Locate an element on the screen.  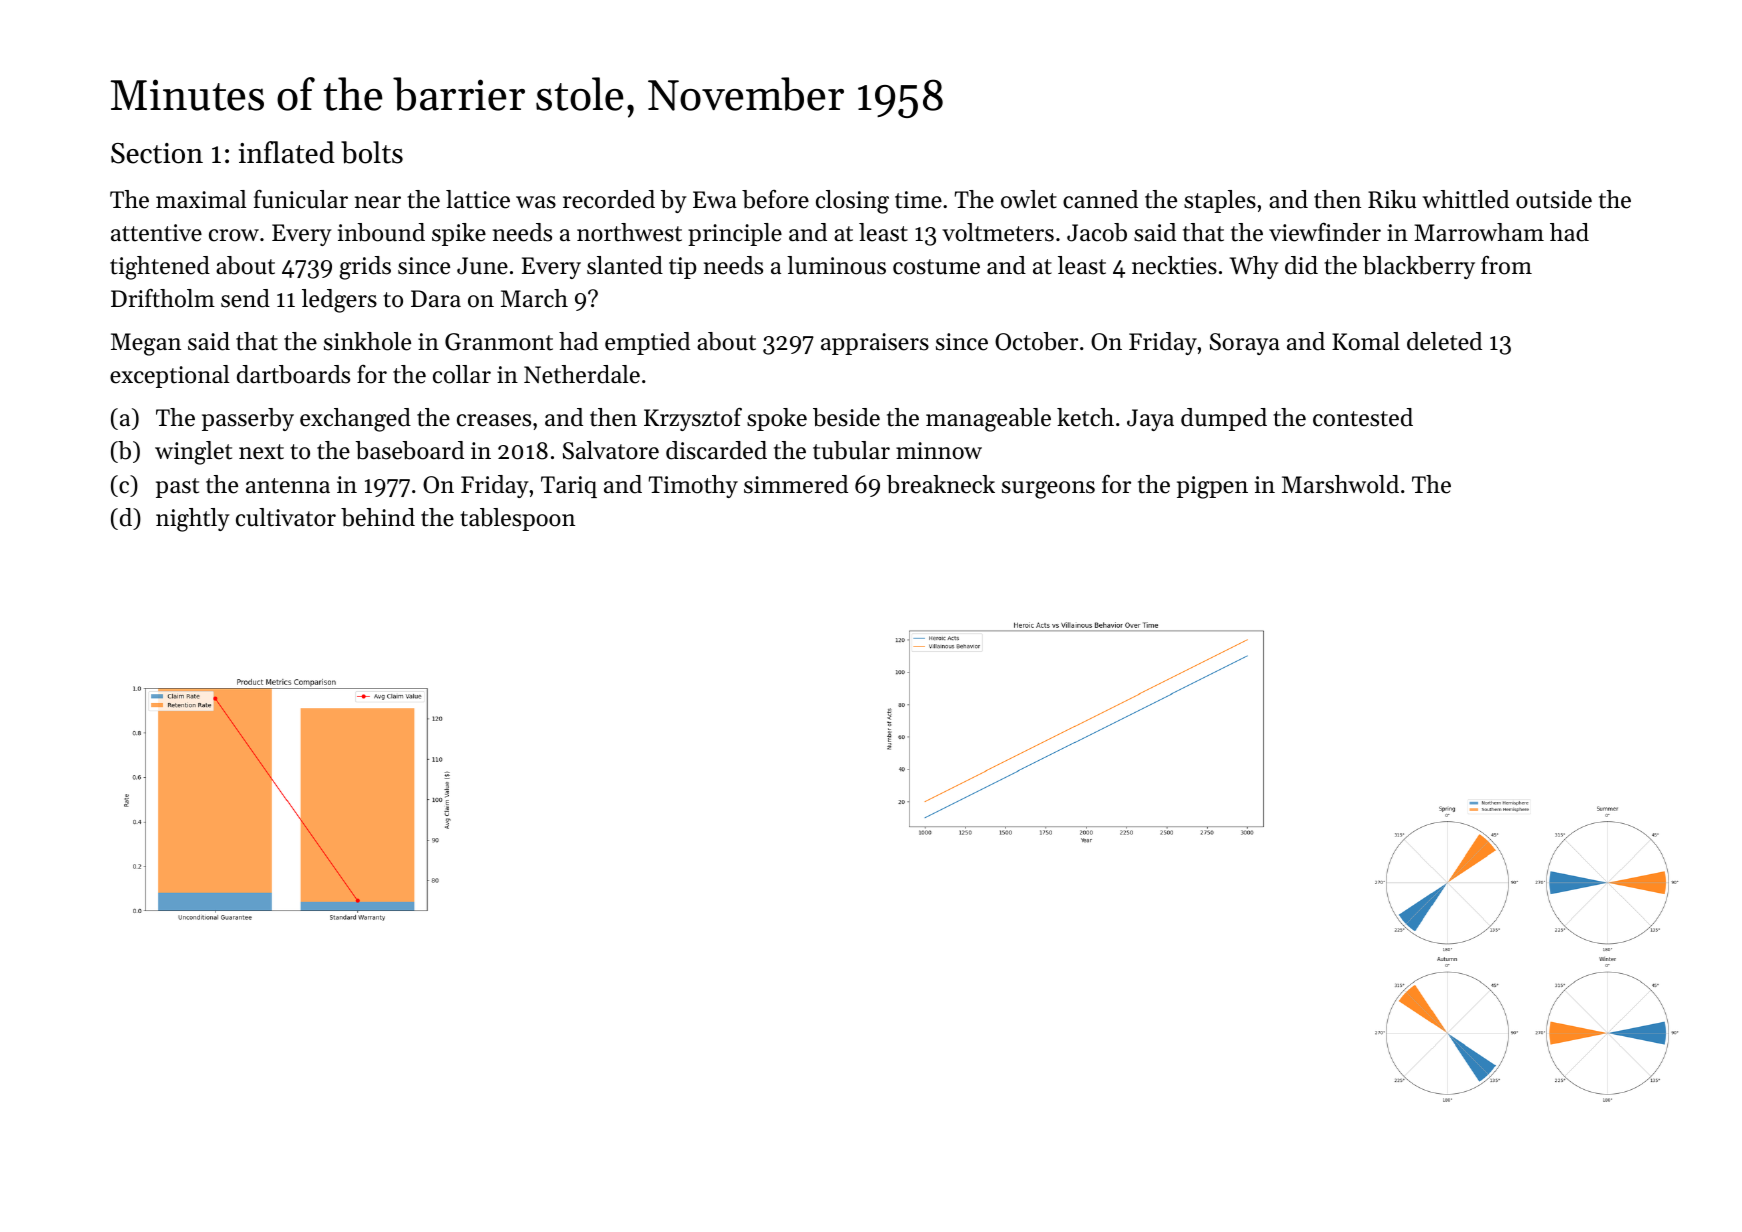
winglet is located at coordinates (193, 453).
